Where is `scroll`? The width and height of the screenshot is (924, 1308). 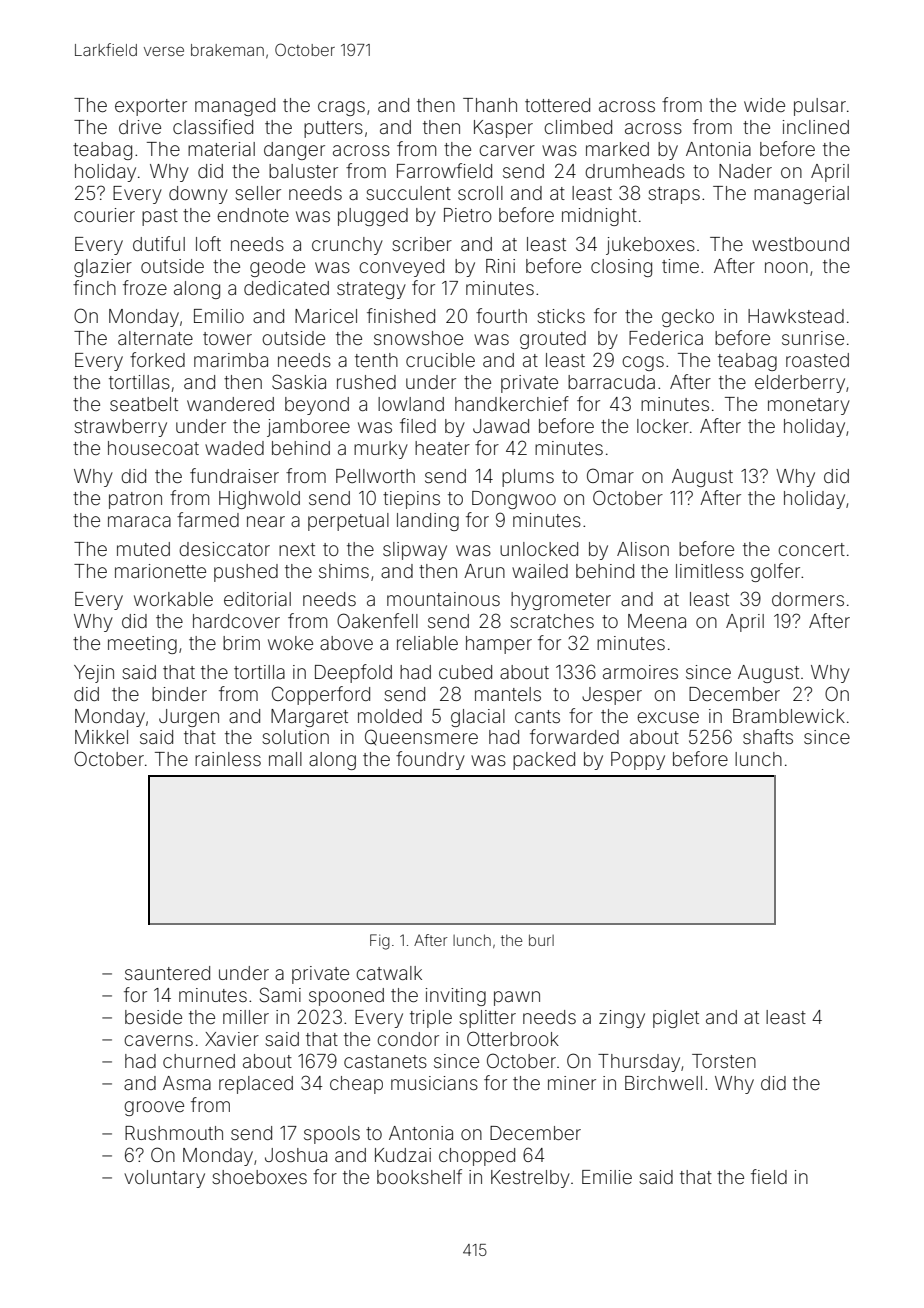 scroll is located at coordinates (480, 193).
